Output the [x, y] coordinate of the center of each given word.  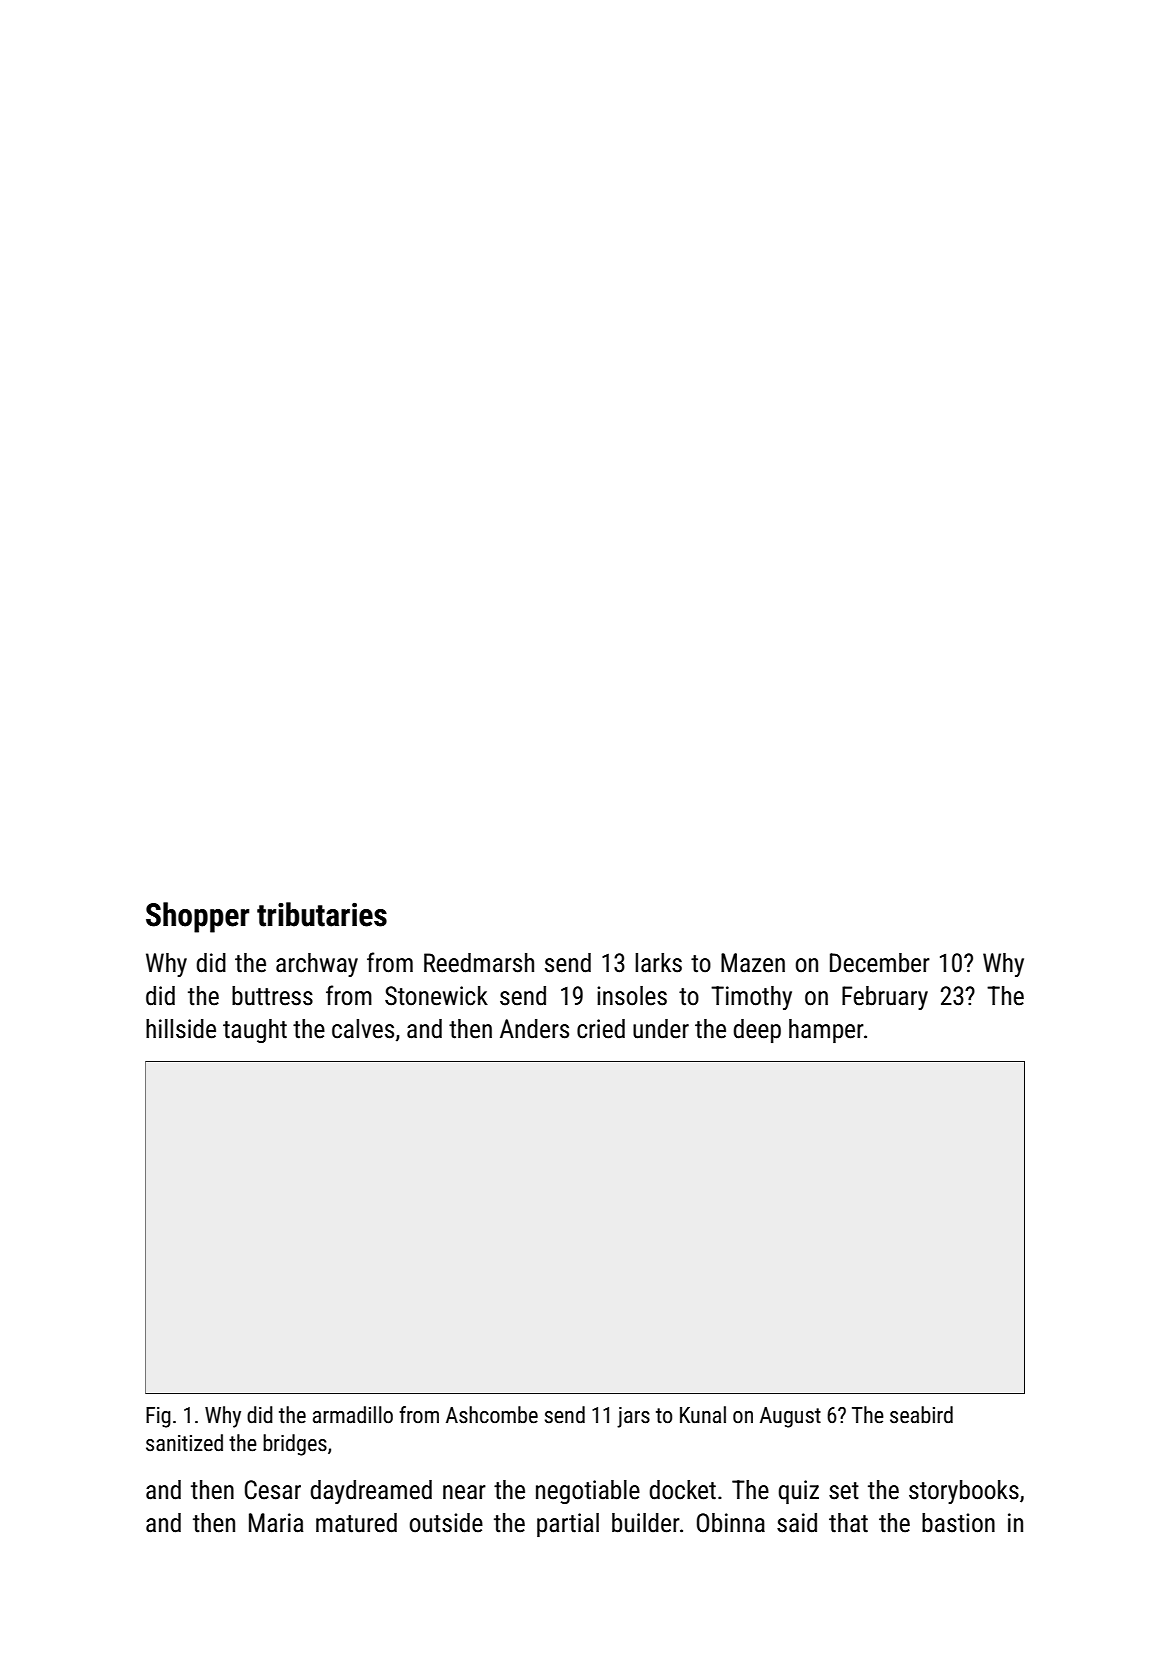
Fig [158, 1417]
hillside [181, 1029]
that [848, 1523]
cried [601, 1029]
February [885, 998]
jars [633, 1417]
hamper [826, 1031]
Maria [276, 1523]
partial [568, 1525]
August [790, 1417]
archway [317, 965]
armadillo [353, 1415]
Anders [534, 1029]
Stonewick [436, 996]
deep [757, 1031]
